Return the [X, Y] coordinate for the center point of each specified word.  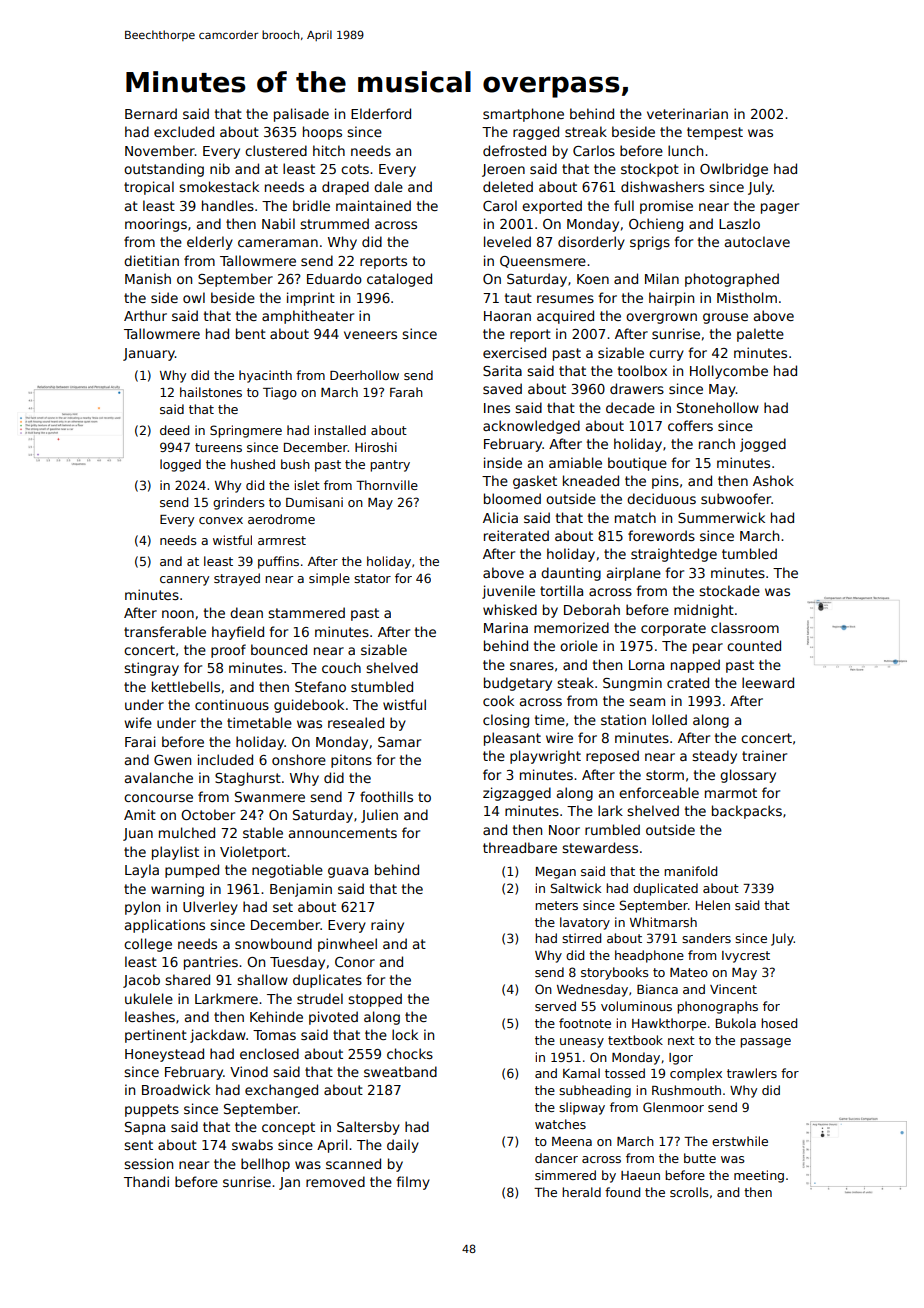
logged [180, 465]
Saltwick [576, 888]
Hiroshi [376, 447]
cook [498, 700]
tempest [715, 133]
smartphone [523, 115]
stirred [581, 938]
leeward [768, 682]
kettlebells [186, 686]
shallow [262, 979]
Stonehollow [718, 407]
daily [403, 1146]
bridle [311, 205]
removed [335, 1181]
